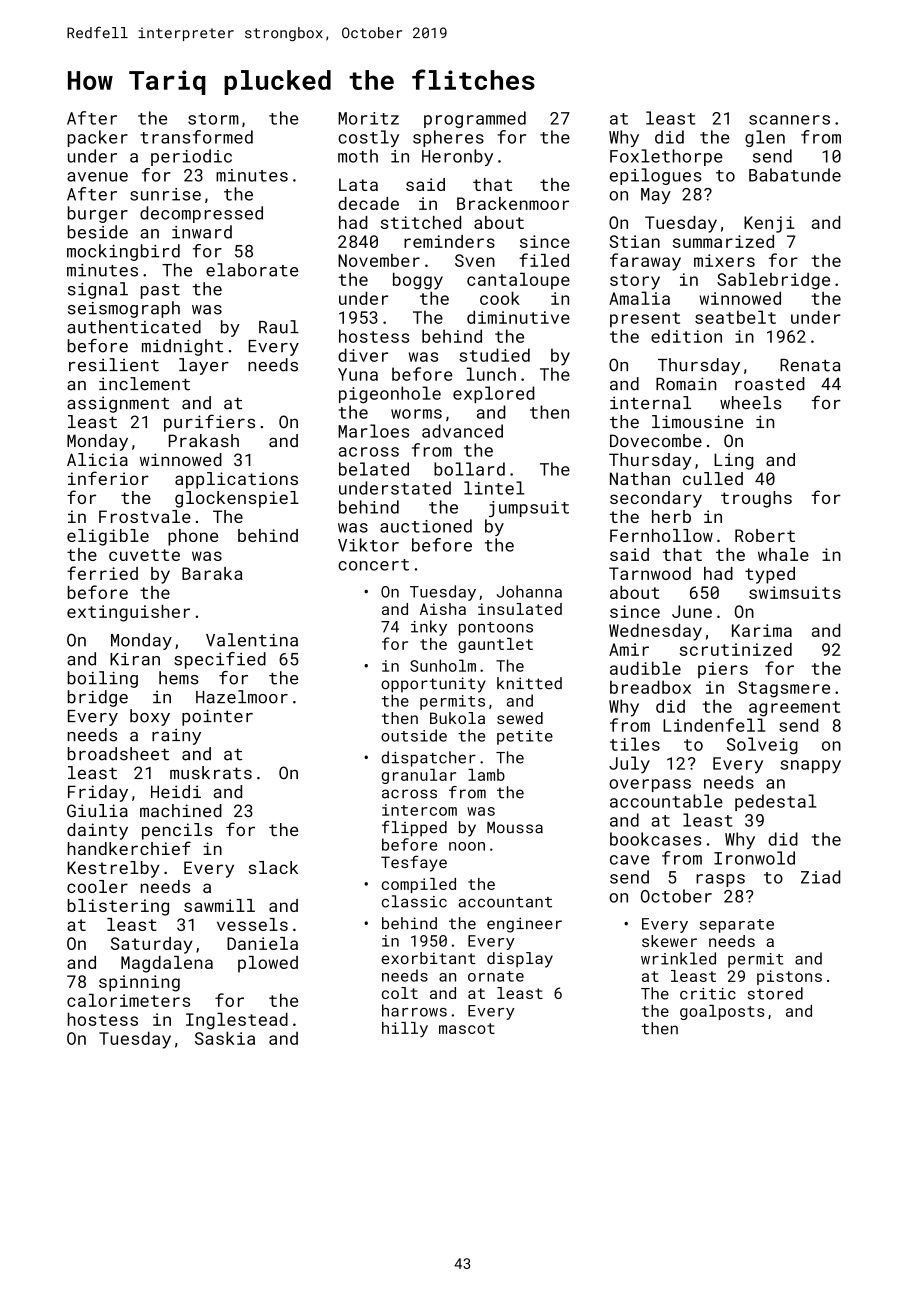 This page has height=1316, width=908. I want to click on applications, so click(236, 480).
